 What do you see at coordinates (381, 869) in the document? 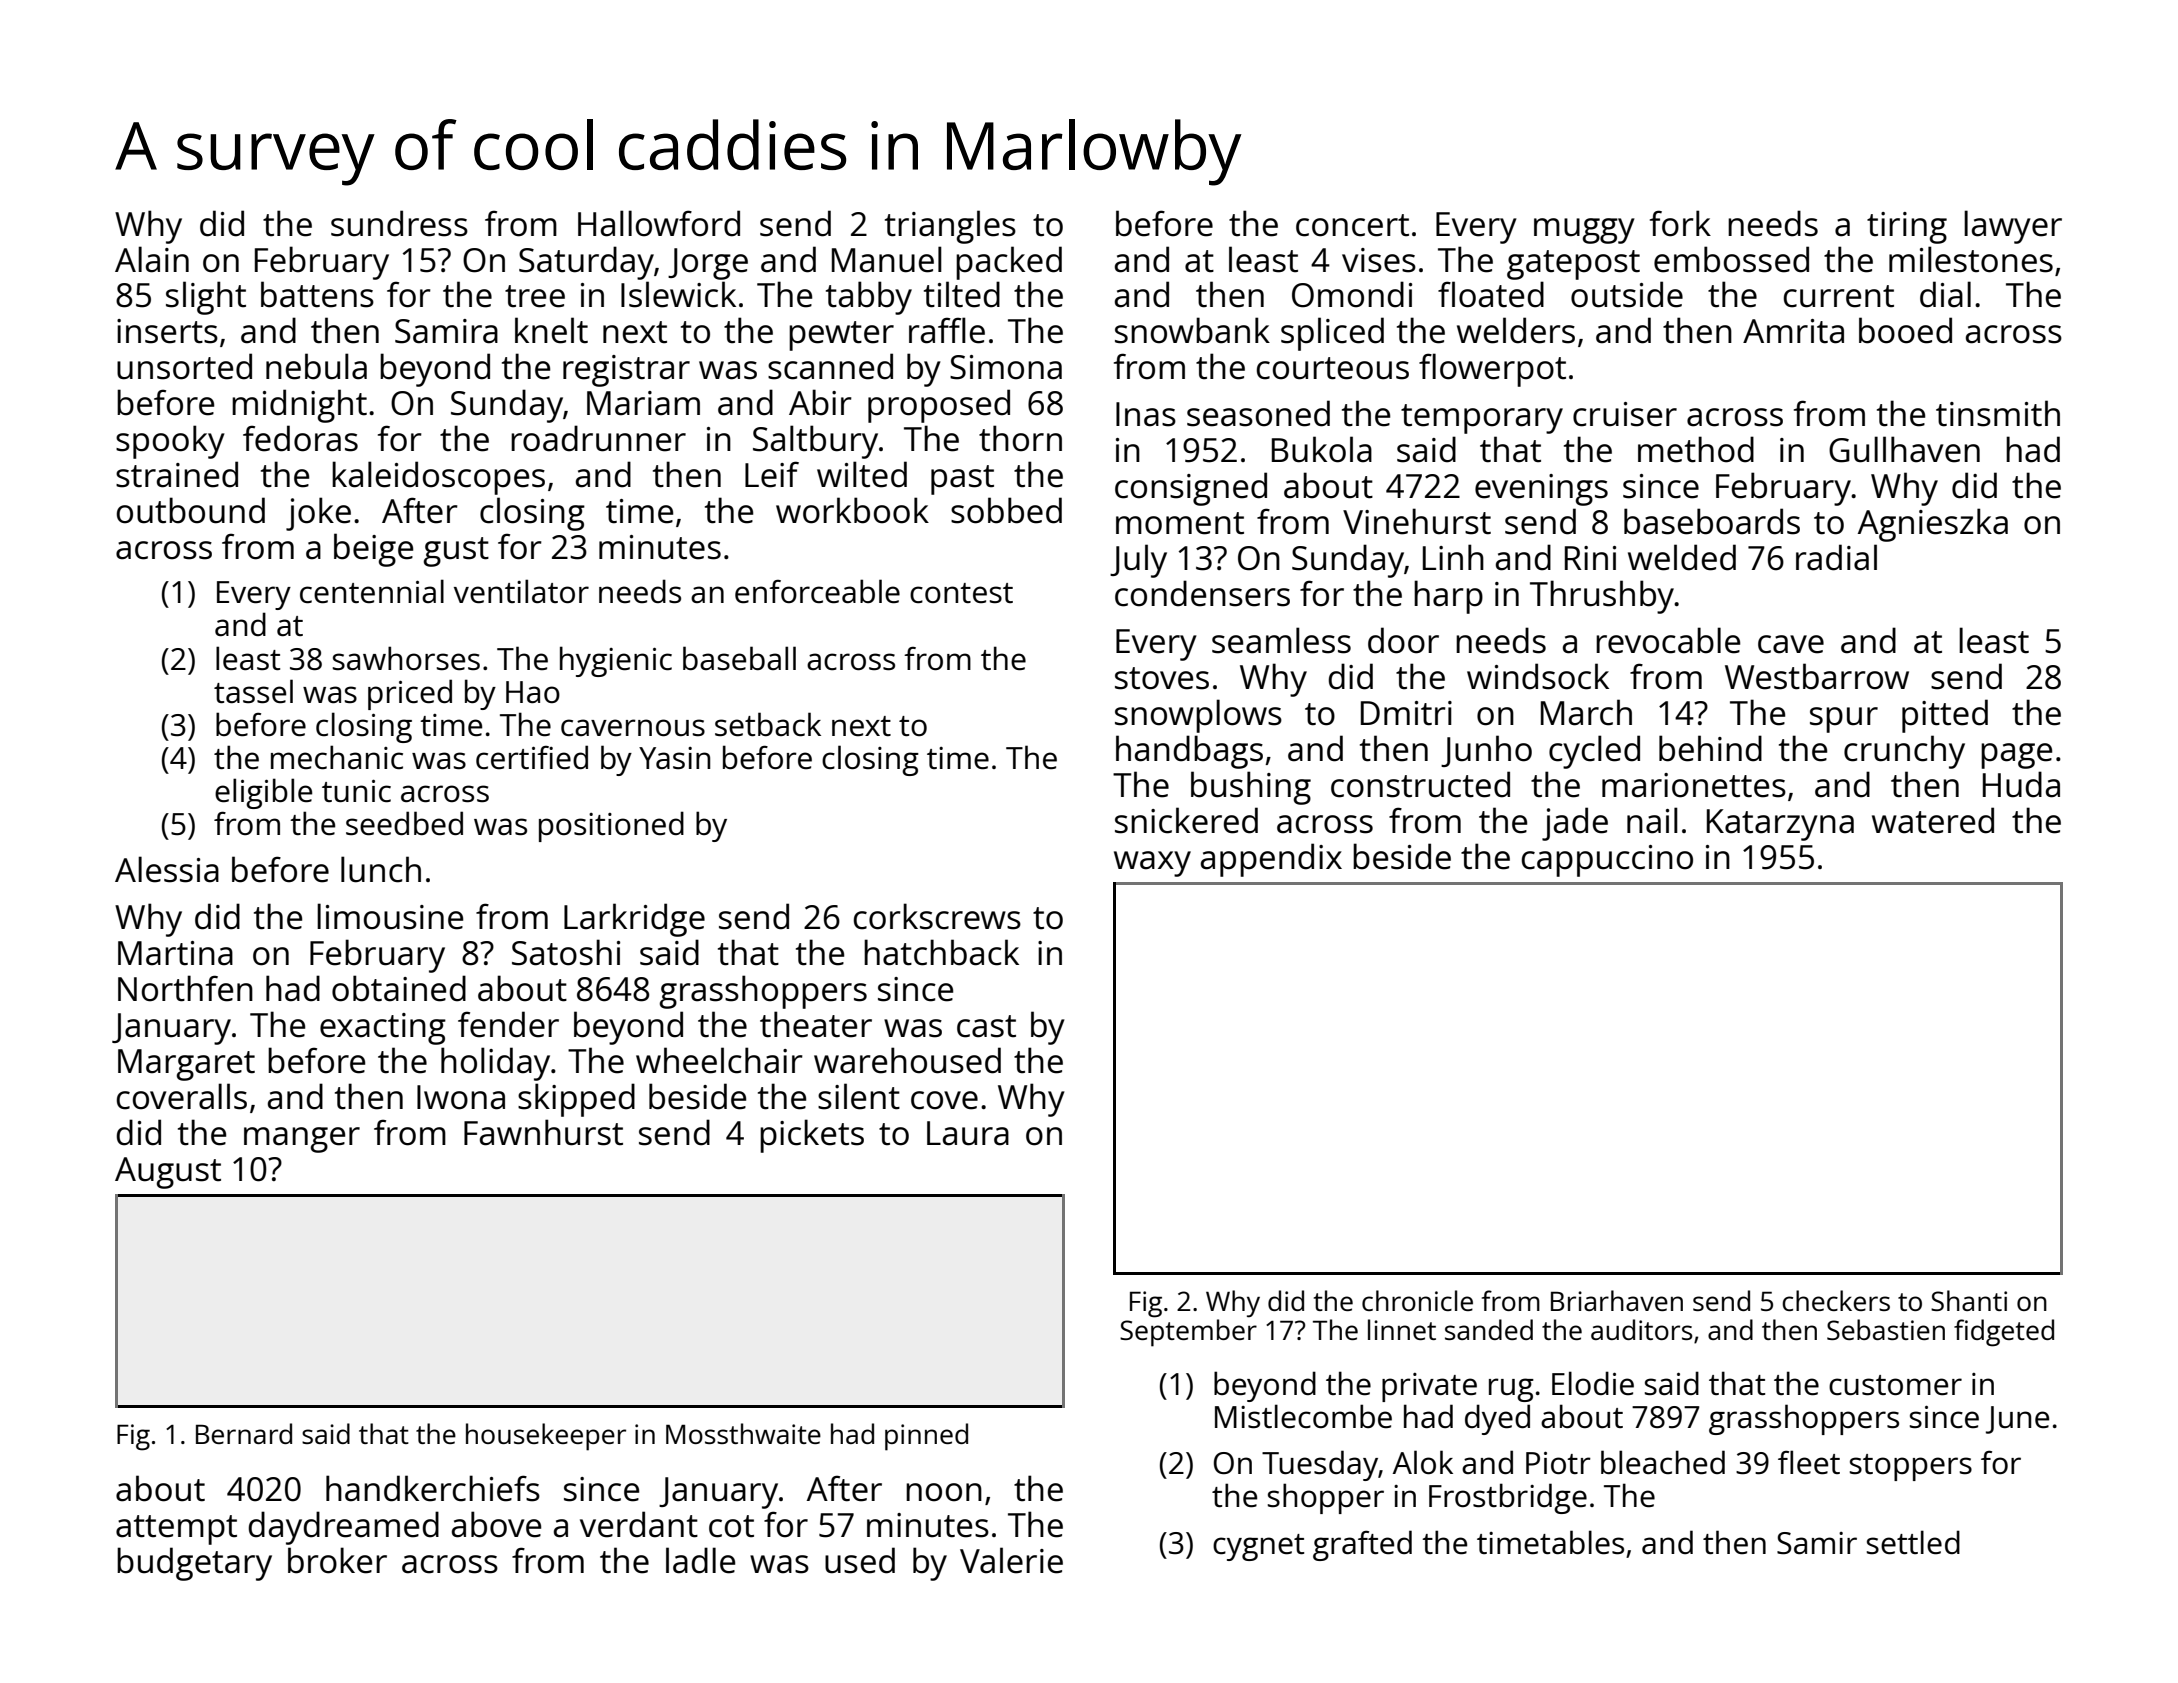
I see `lunch` at bounding box center [381, 869].
